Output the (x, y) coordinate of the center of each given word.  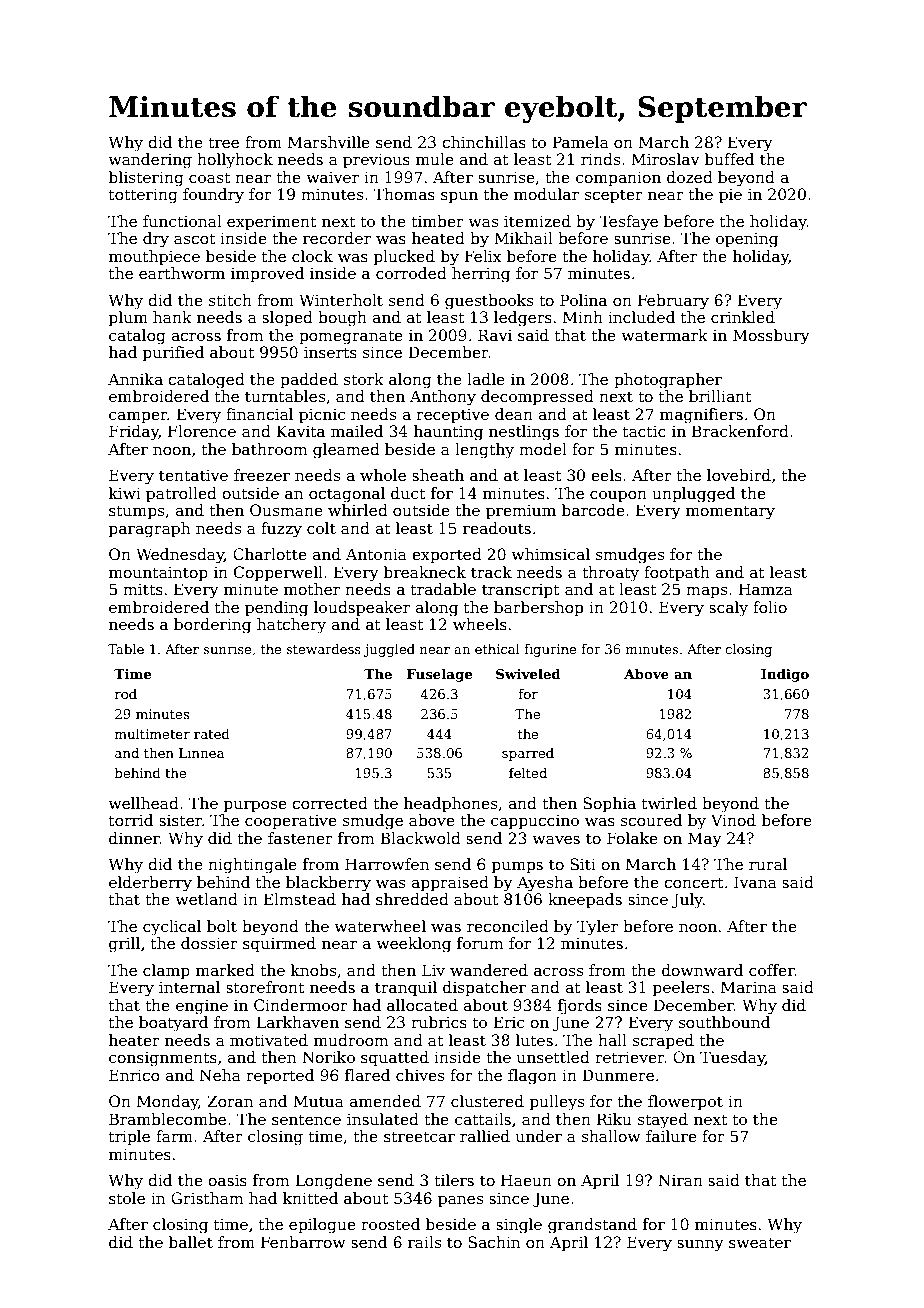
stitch (230, 300)
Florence (202, 431)
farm (174, 1136)
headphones (450, 804)
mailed (357, 431)
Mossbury (771, 337)
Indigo (785, 675)
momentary (730, 512)
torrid (131, 820)
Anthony (443, 398)
